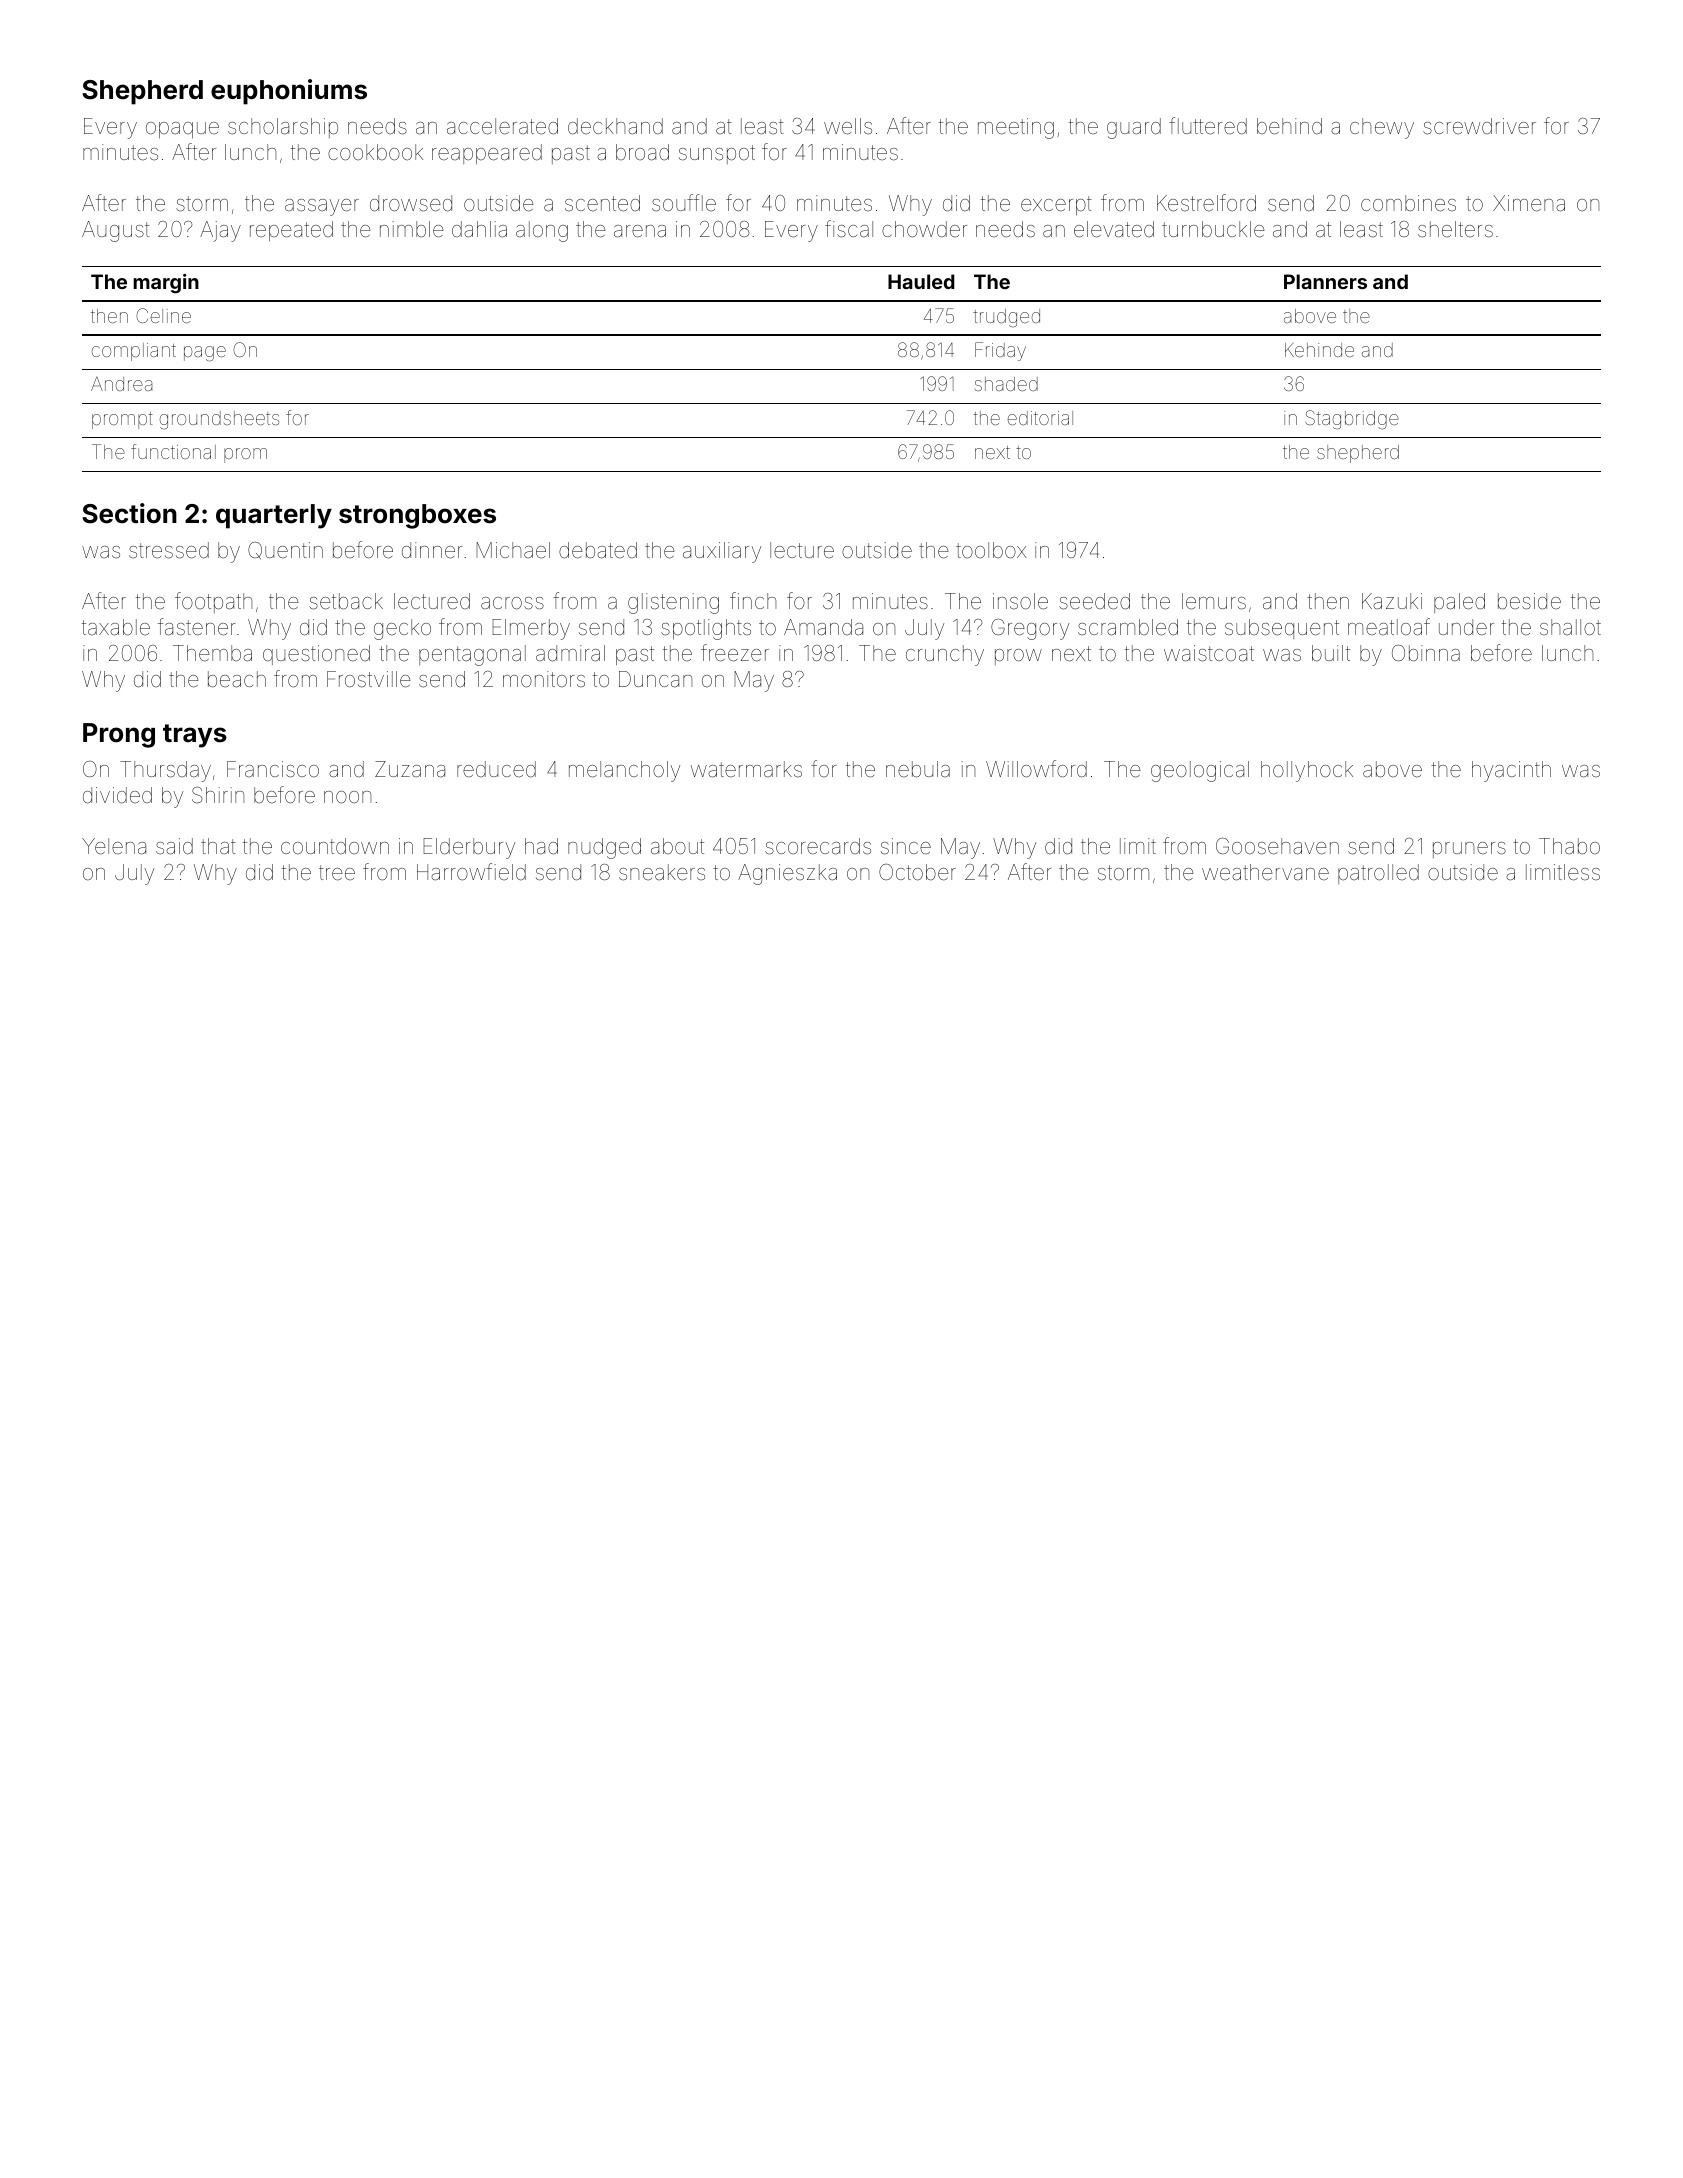 This page has width=1683, height=2178. What do you see at coordinates (1392, 601) in the page?
I see `Kazuki` at bounding box center [1392, 601].
